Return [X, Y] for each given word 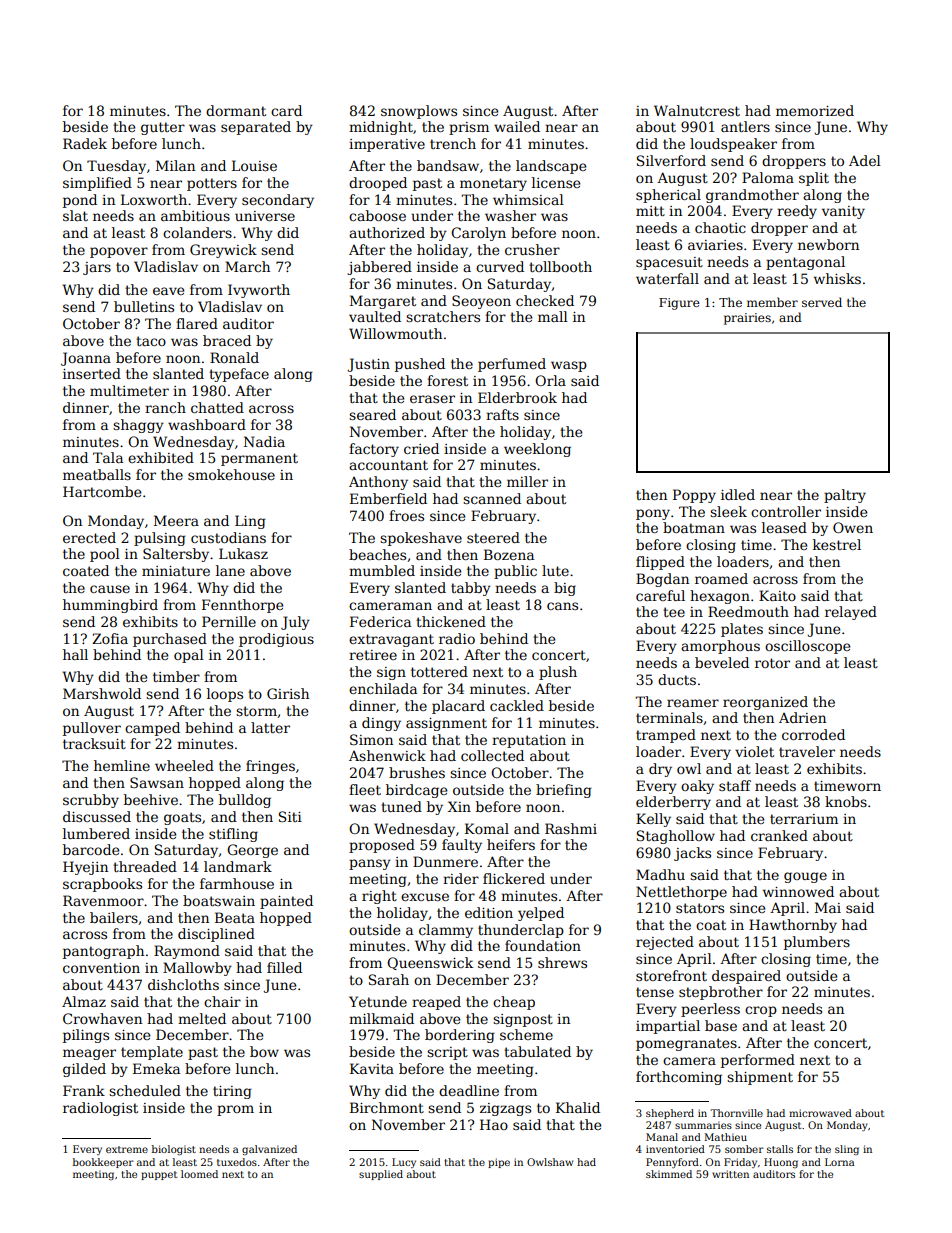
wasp [569, 366]
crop [761, 1011]
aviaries [715, 245]
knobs [846, 801]
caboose [377, 215]
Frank [84, 1090]
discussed [97, 816]
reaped [436, 1003]
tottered [439, 671]
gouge [805, 877]
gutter [163, 128]
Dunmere [445, 861]
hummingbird [110, 606]
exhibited [161, 457]
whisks [837, 278]
